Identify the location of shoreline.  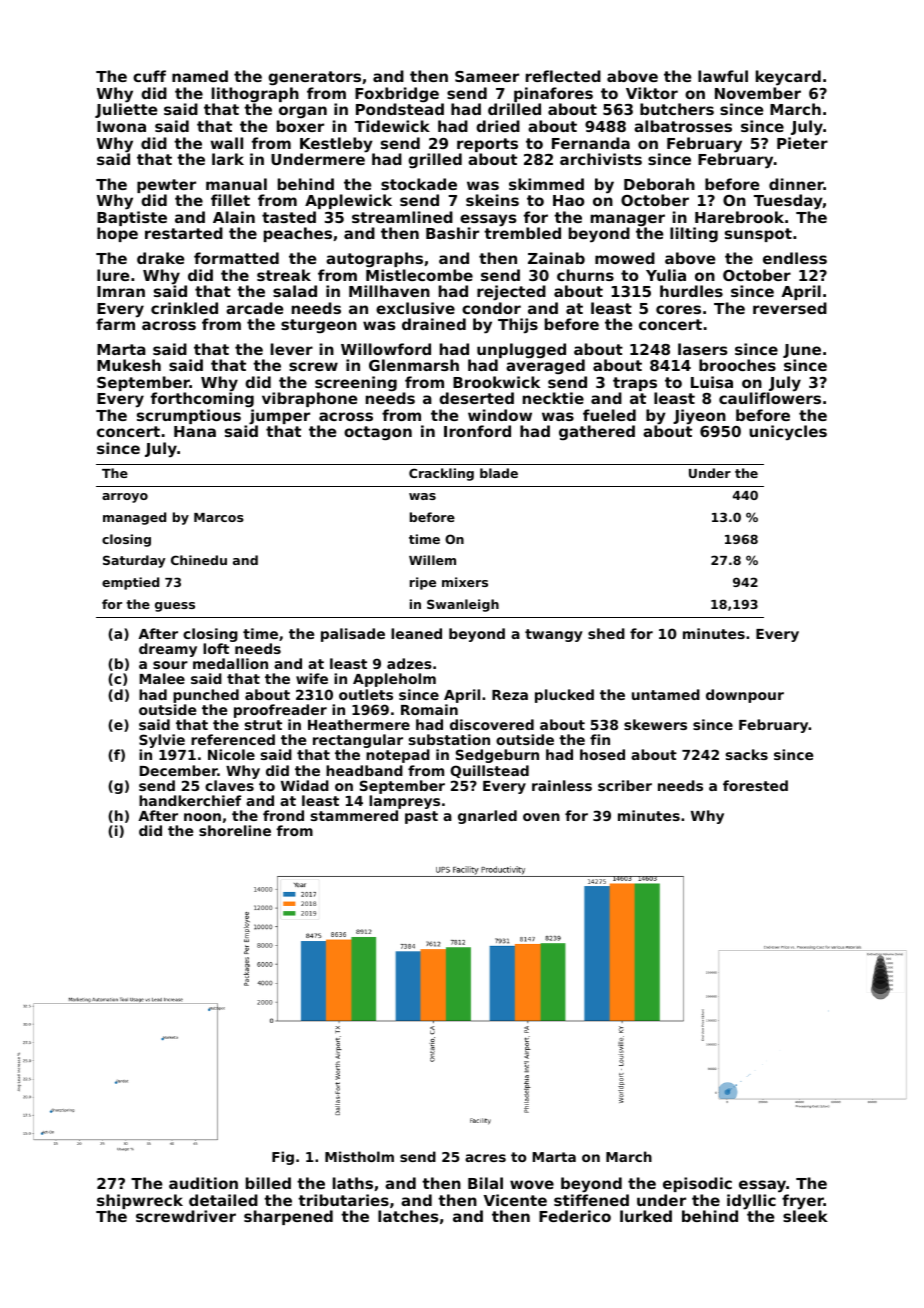
(235, 830).
